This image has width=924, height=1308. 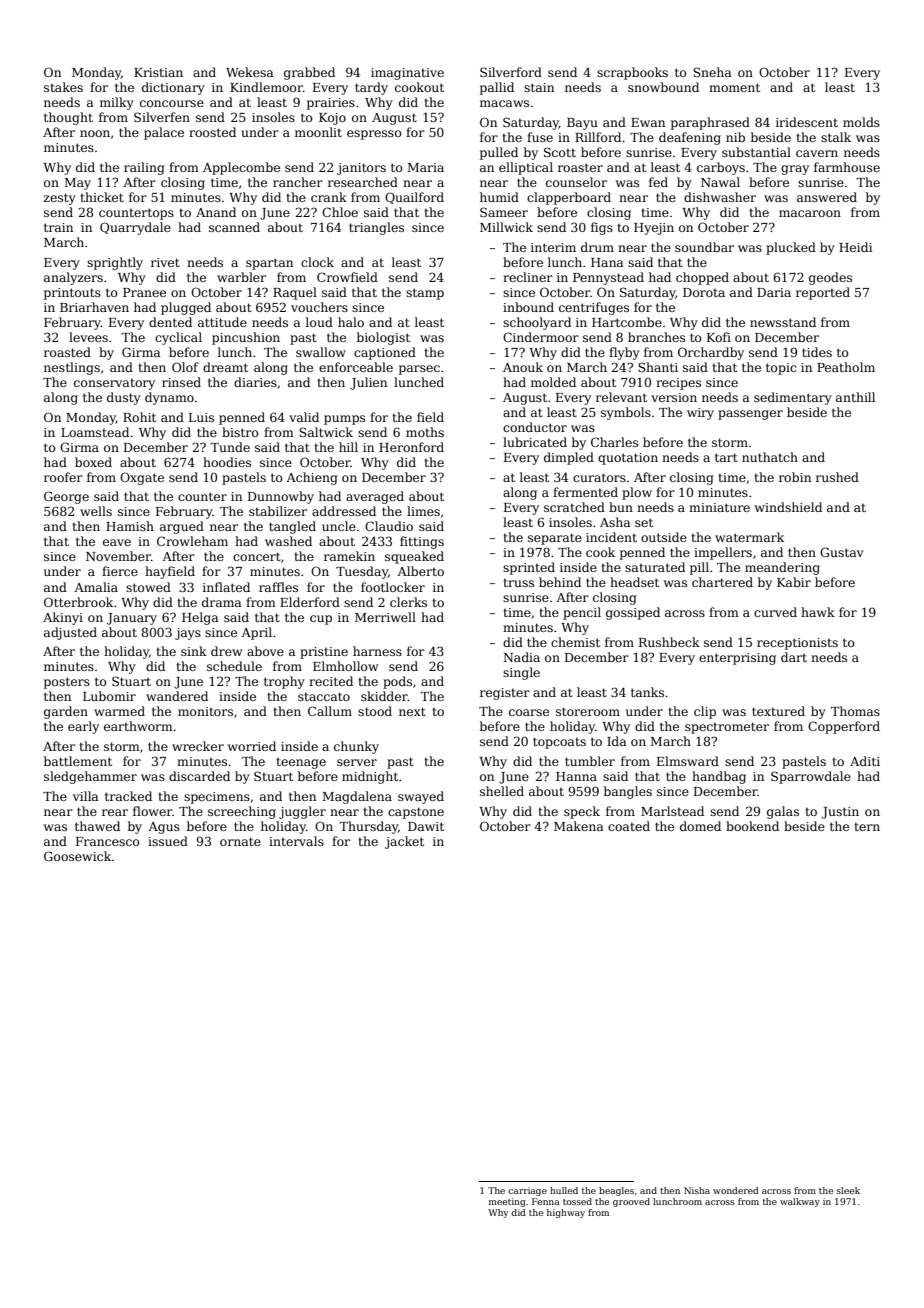 What do you see at coordinates (723, 553) in the image?
I see `impellers` at bounding box center [723, 553].
